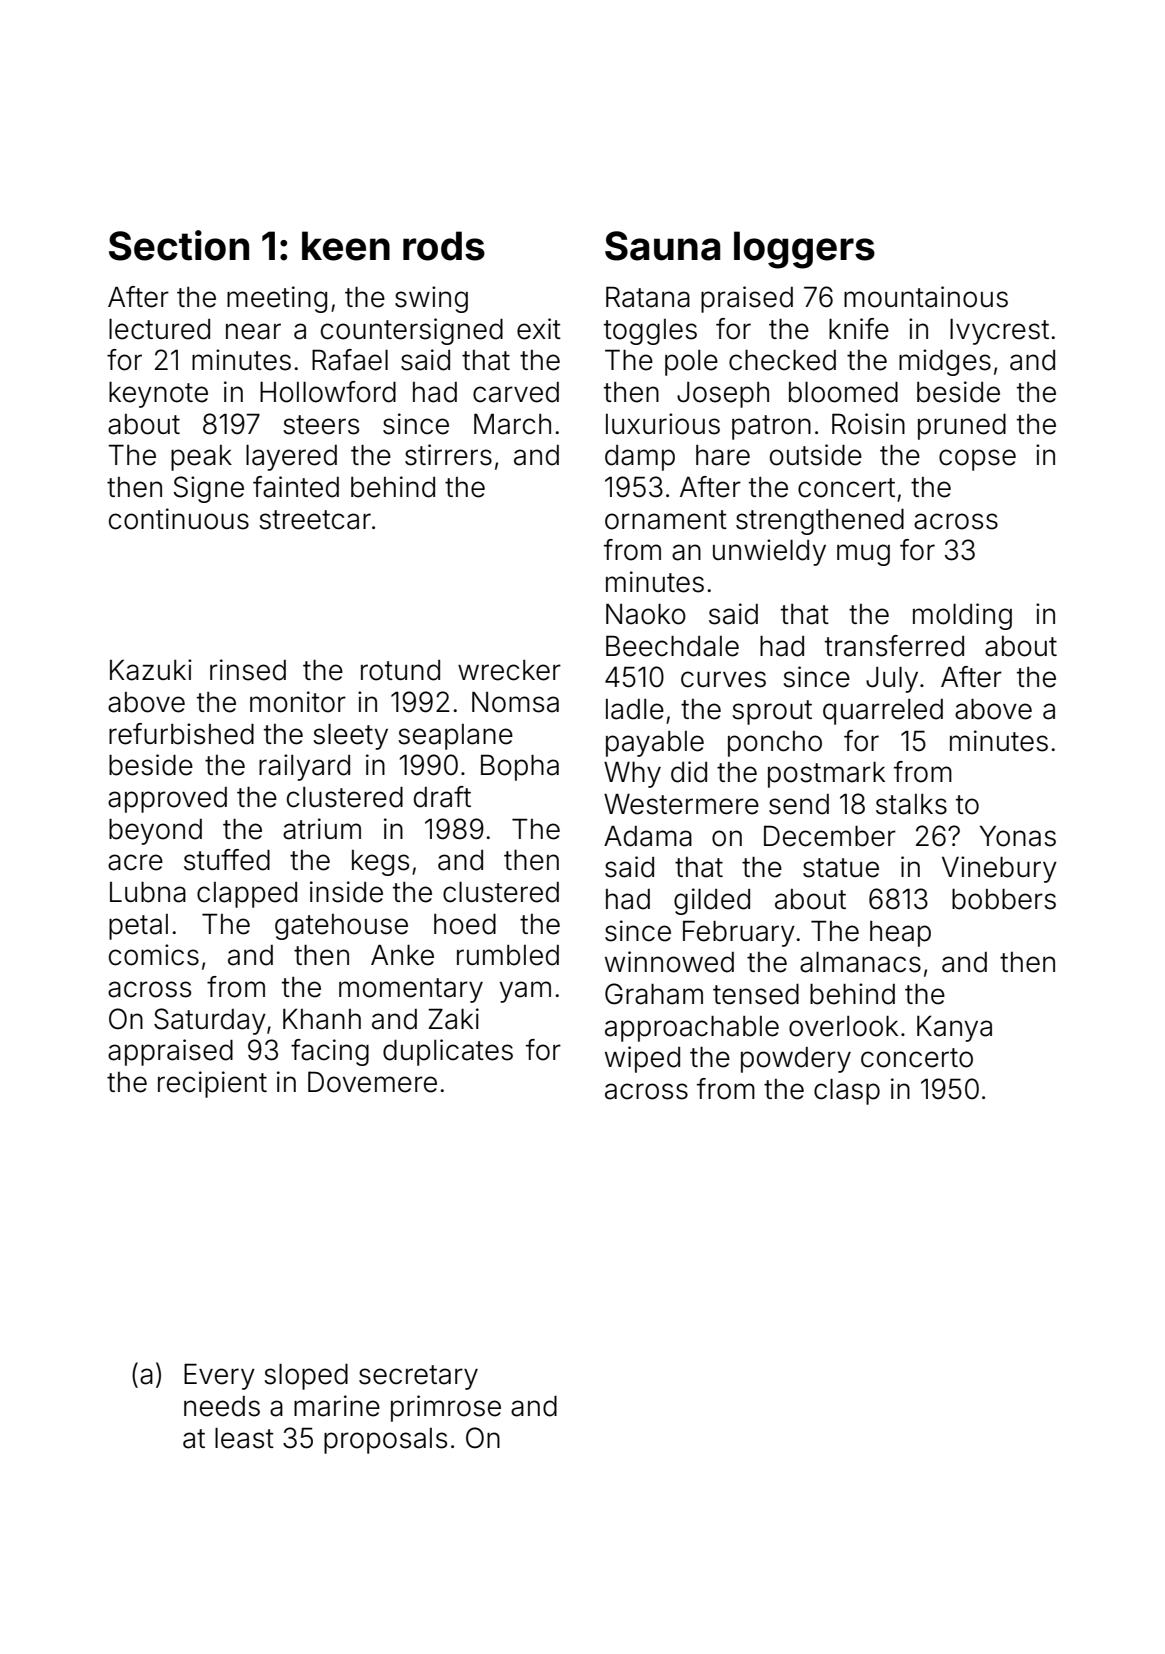 The width and height of the screenshot is (1165, 1654). What do you see at coordinates (894, 646) in the screenshot?
I see `transferred` at bounding box center [894, 646].
